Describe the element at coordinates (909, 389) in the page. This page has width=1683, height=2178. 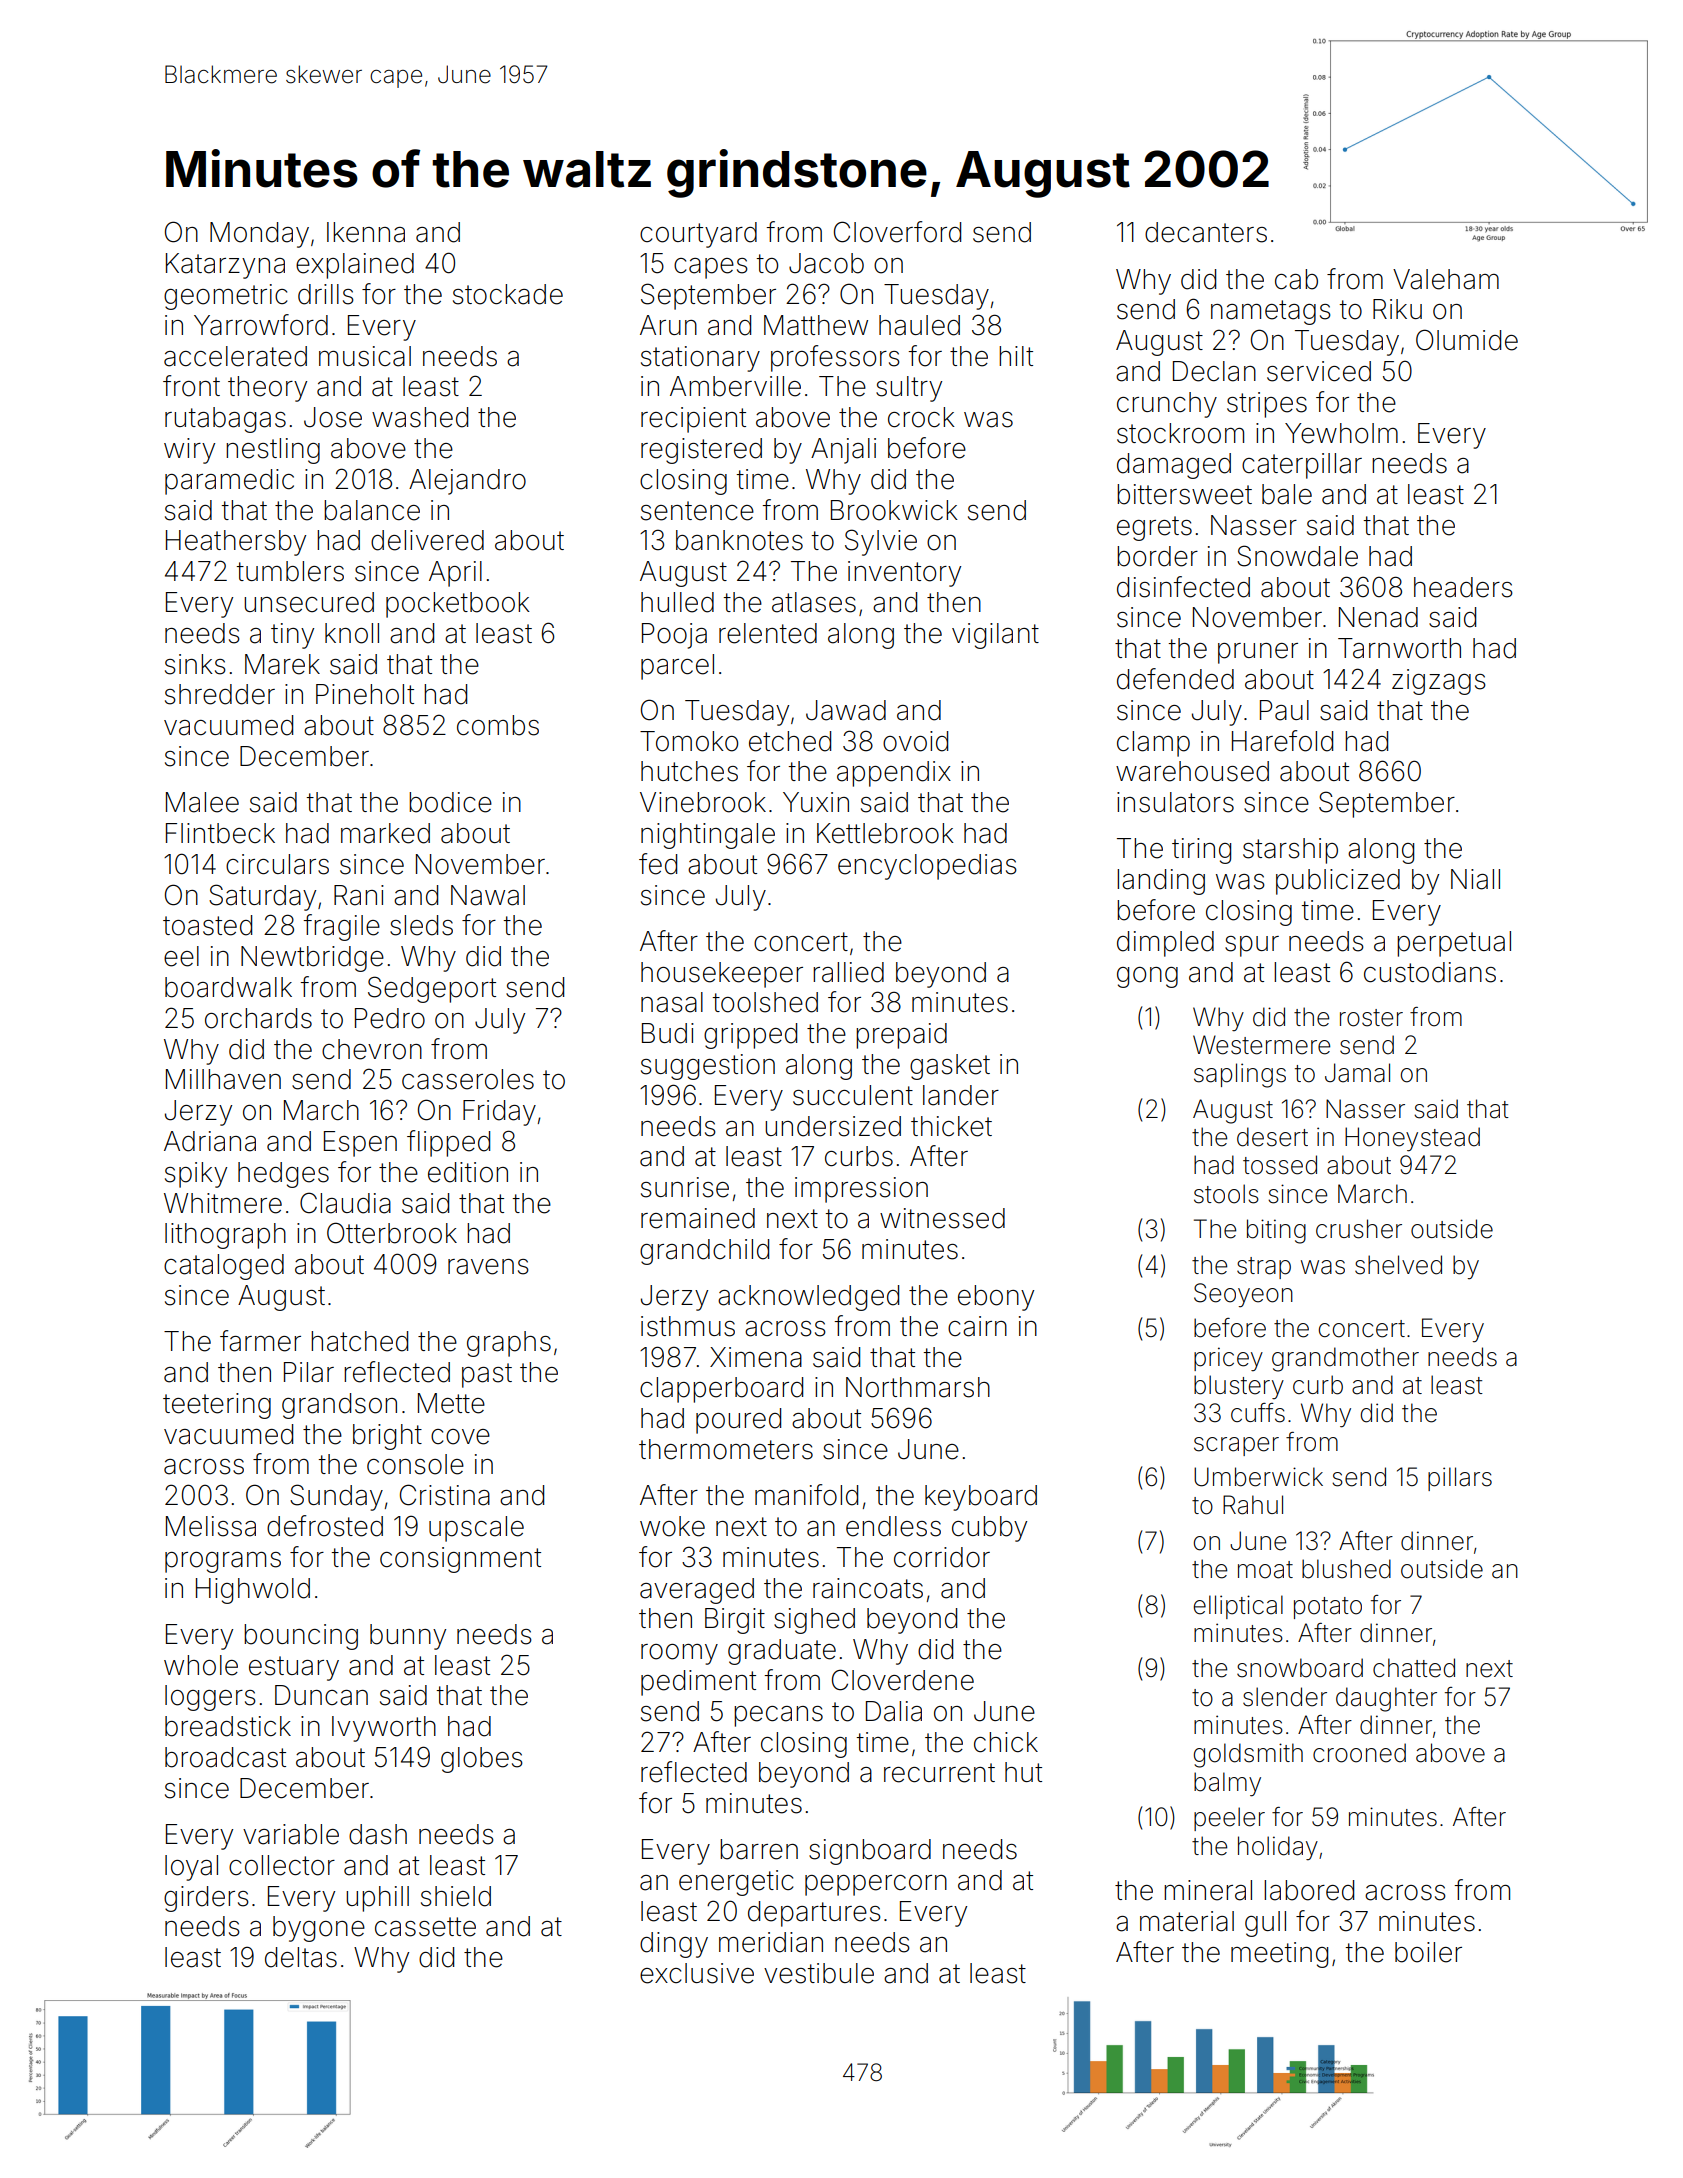
I see `sultry` at that location.
